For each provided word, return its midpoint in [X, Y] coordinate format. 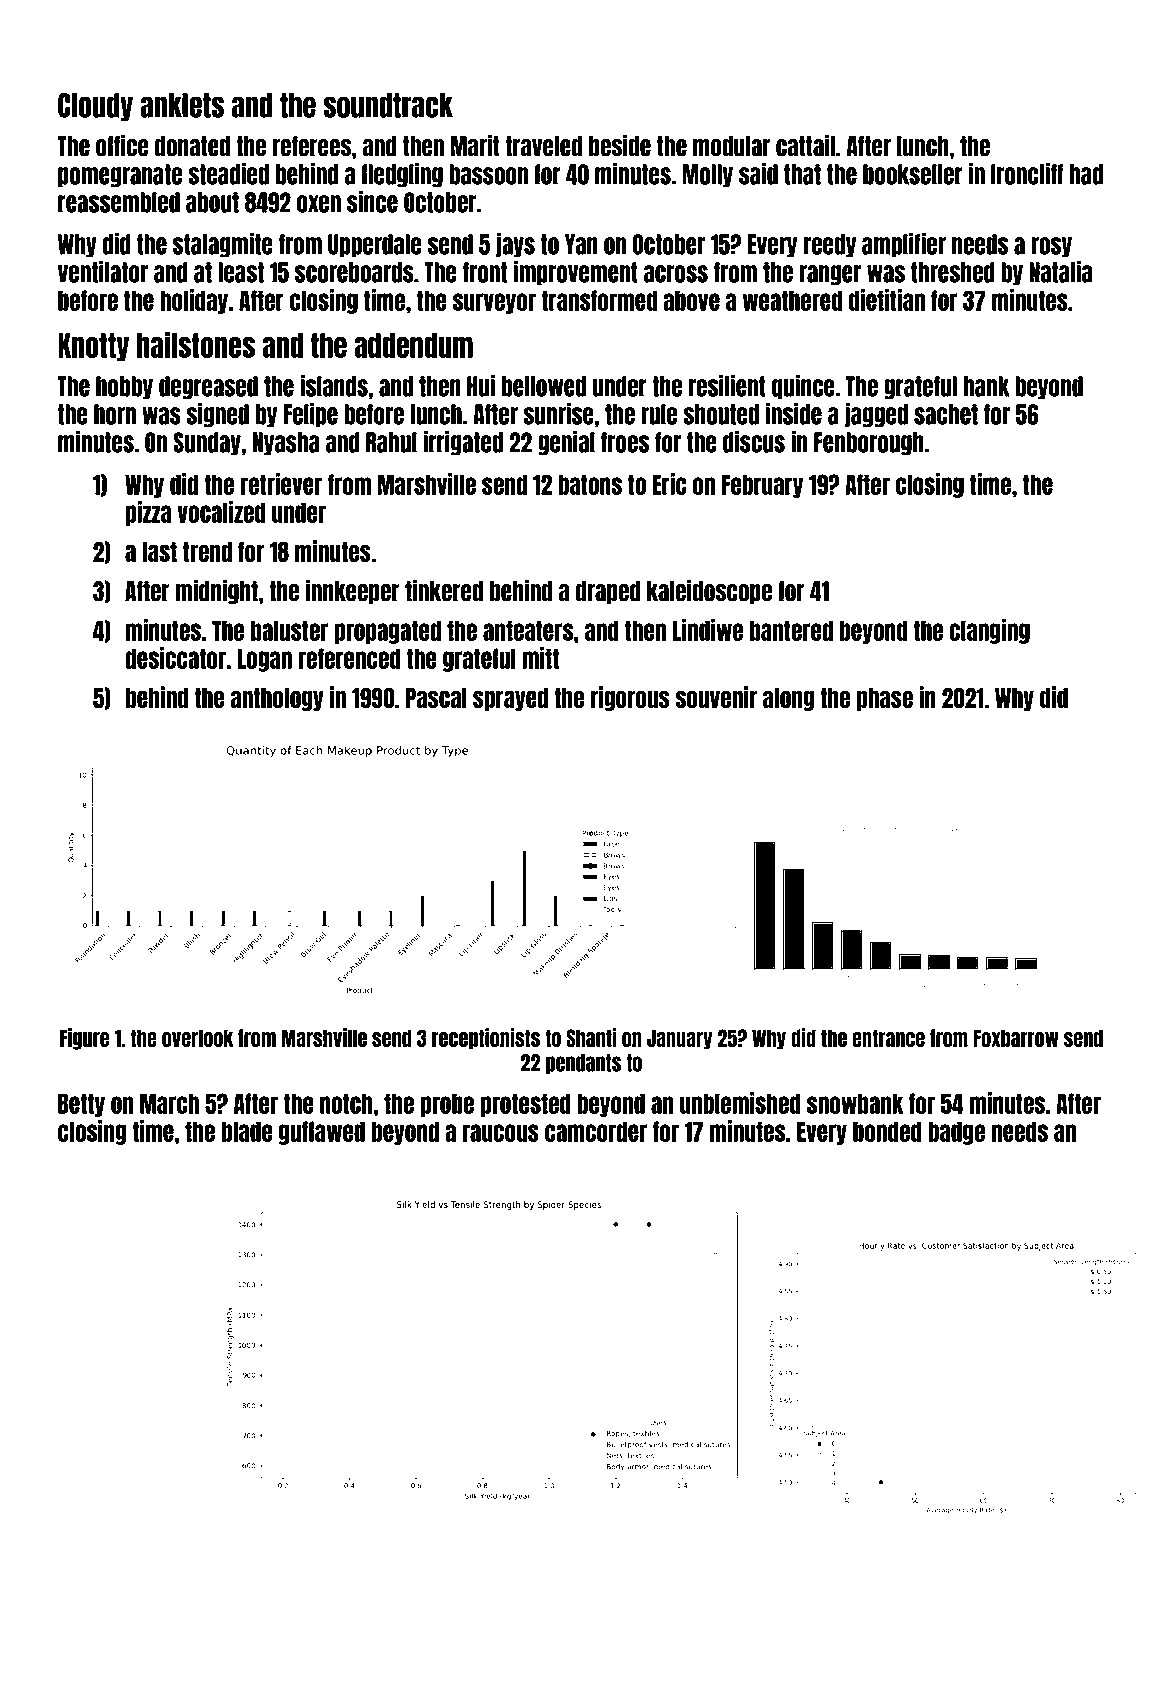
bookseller [913, 174]
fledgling [402, 175]
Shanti [591, 1037]
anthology [277, 699]
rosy [1051, 247]
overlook [198, 1038]
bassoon [488, 174]
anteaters [528, 630]
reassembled [119, 202]
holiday [194, 301]
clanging [989, 631]
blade [247, 1131]
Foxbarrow [1016, 1038]
